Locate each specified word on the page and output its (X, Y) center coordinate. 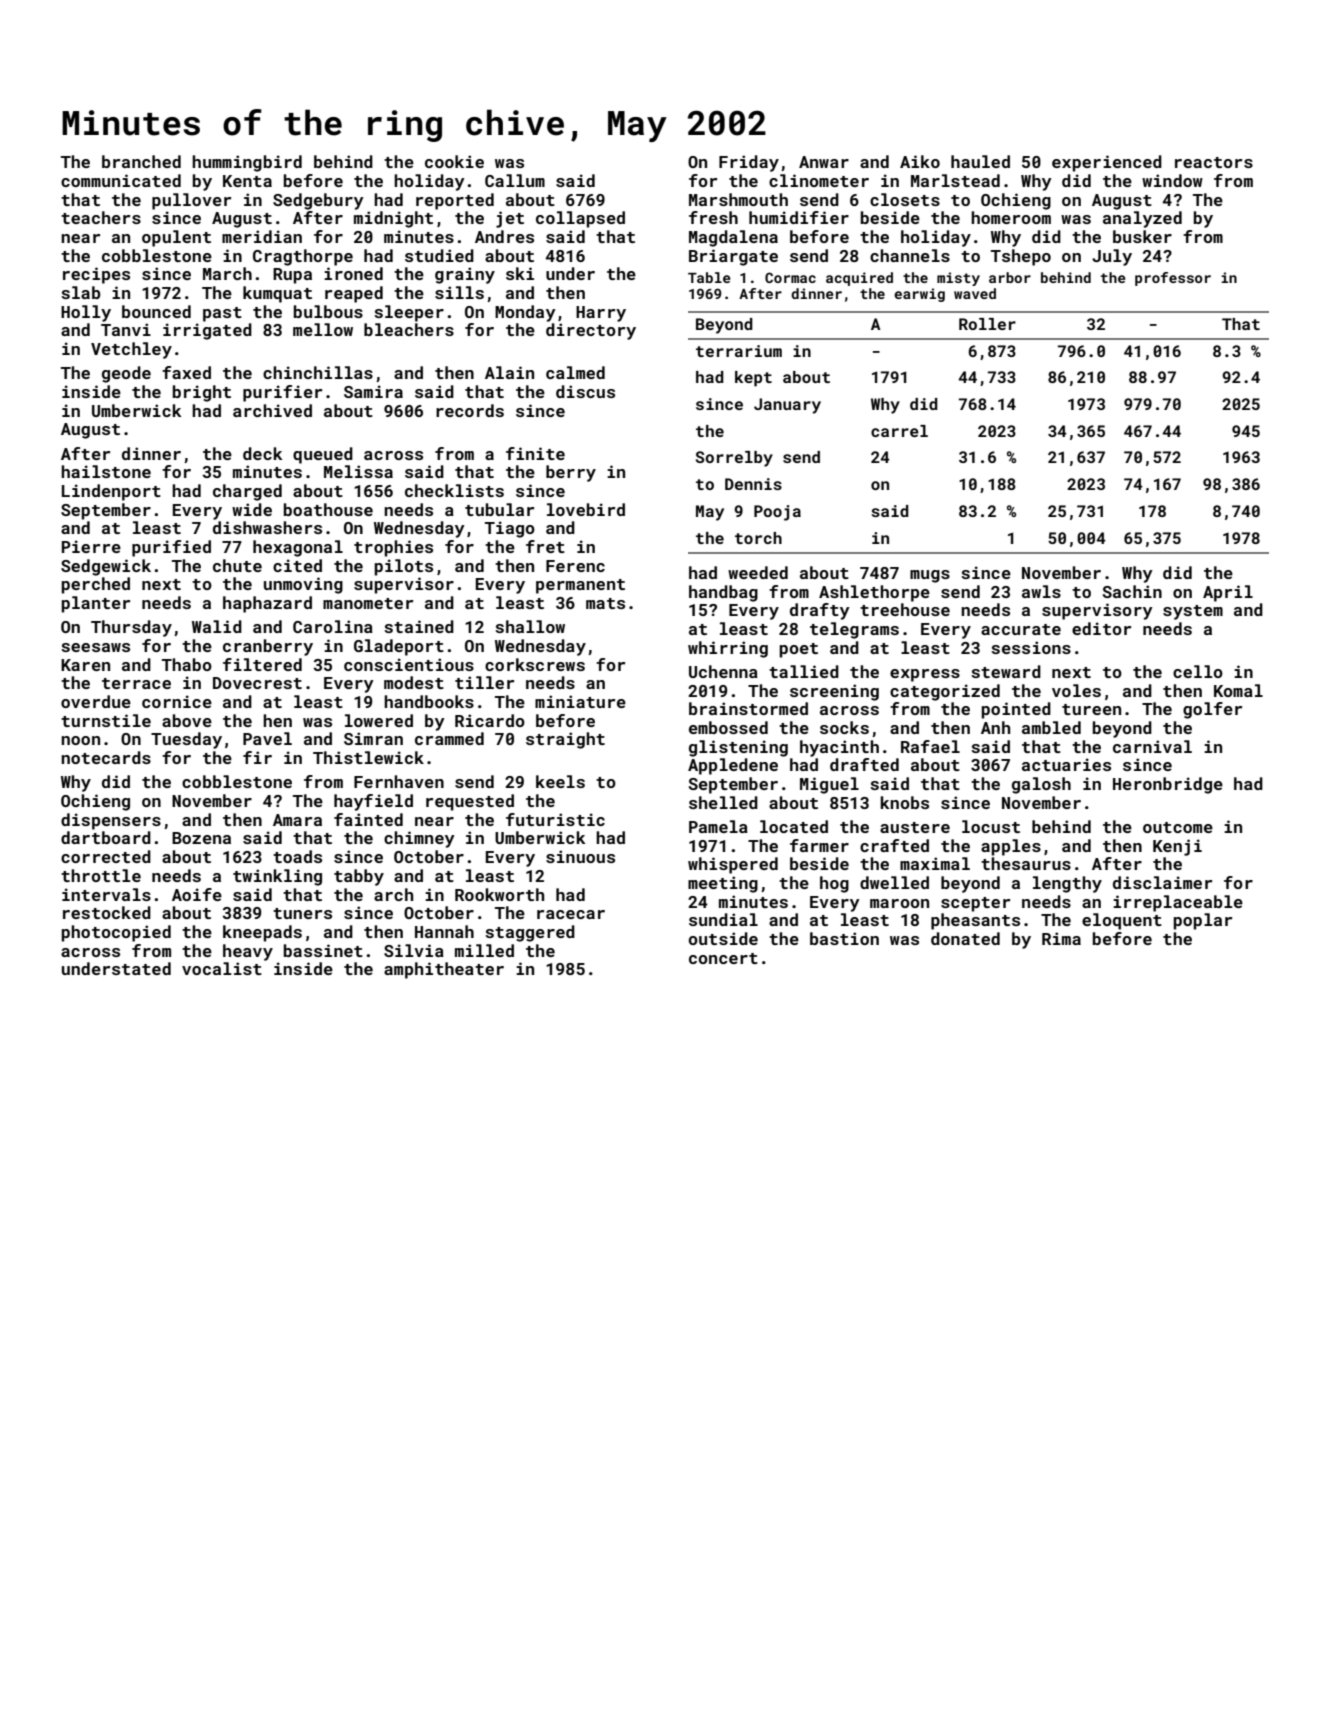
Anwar (824, 162)
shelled (723, 802)
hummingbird (247, 163)
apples (1011, 847)
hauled (980, 161)
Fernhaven (399, 781)
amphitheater (444, 970)
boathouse (328, 509)
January (787, 406)
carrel (899, 431)
